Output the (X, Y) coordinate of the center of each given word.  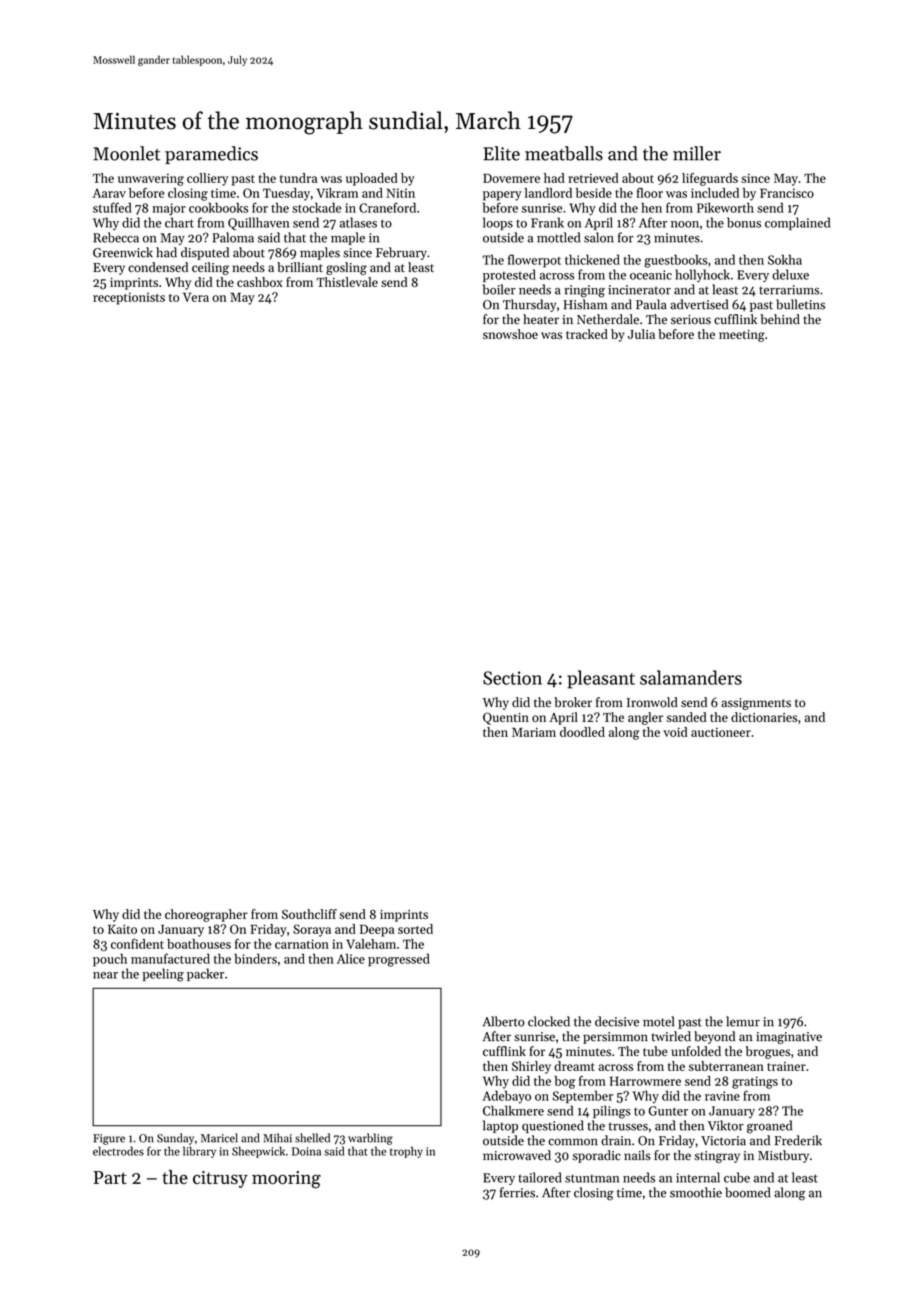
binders (255, 958)
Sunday (175, 1139)
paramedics (211, 155)
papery (502, 196)
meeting (742, 336)
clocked (549, 1021)
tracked (587, 334)
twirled (671, 1036)
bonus (744, 222)
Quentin (506, 718)
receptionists (129, 298)
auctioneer (721, 732)
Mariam (534, 732)
